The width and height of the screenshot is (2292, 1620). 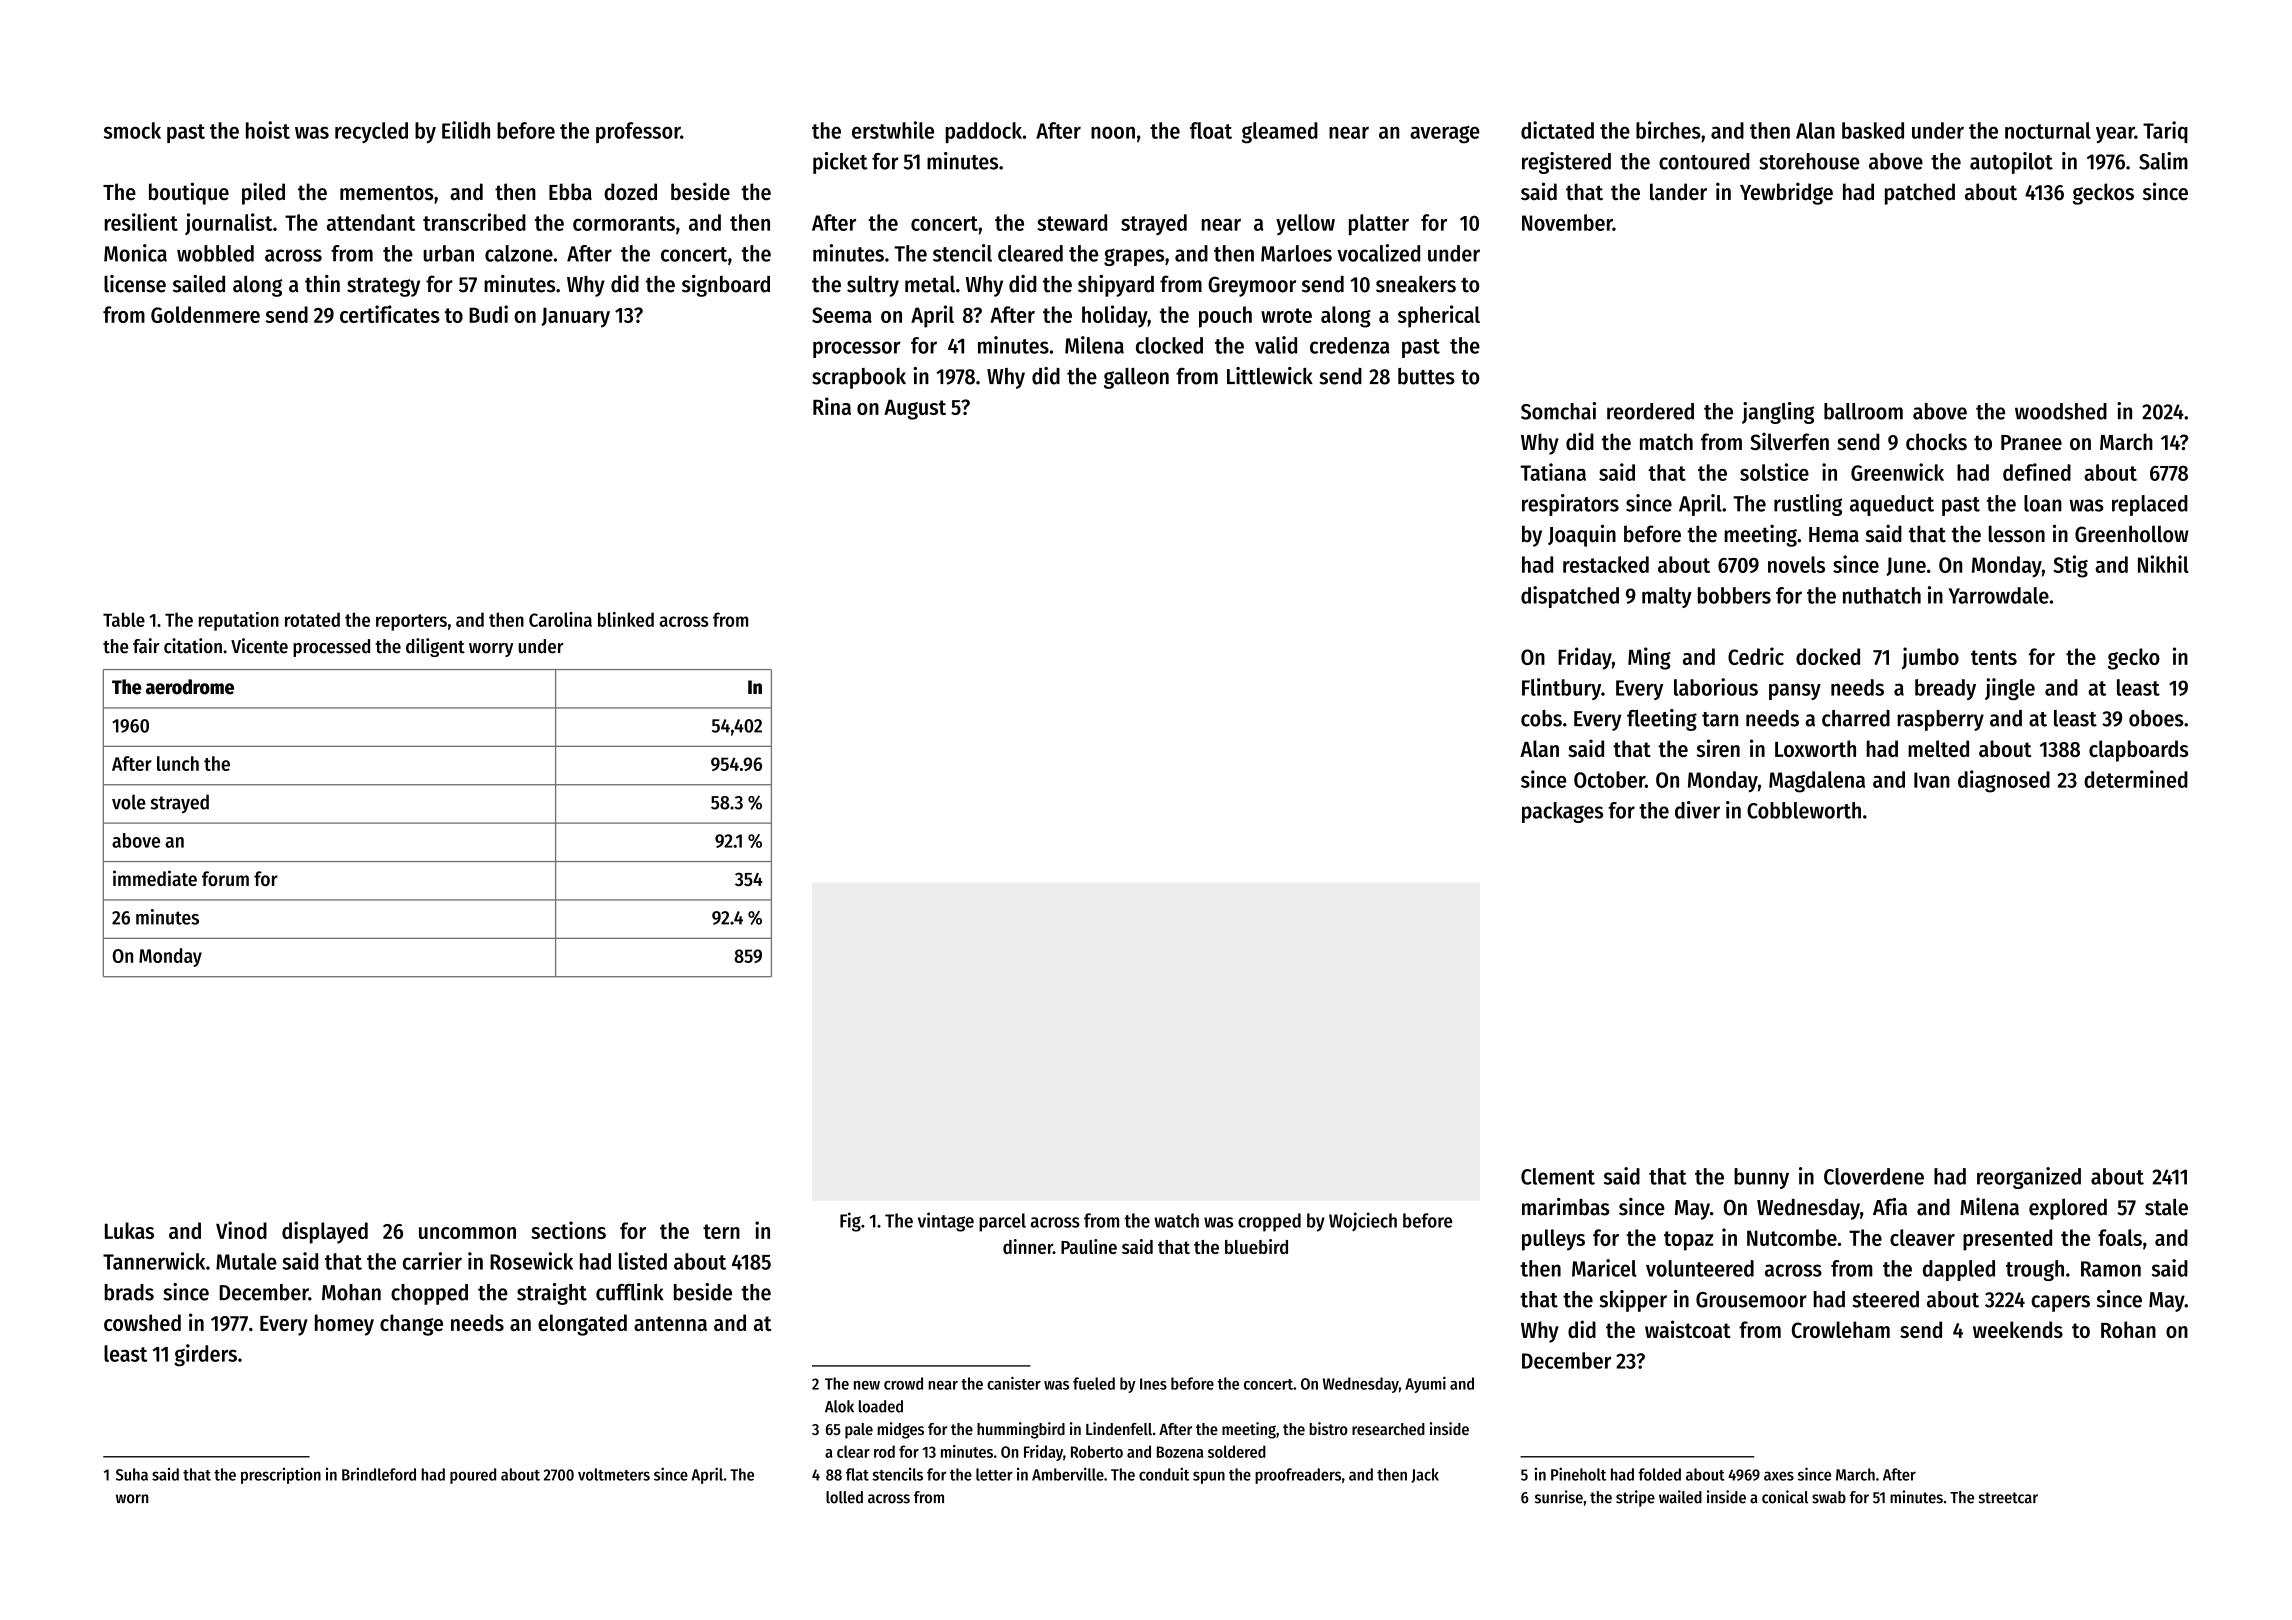 I want to click on Ivan, so click(x=1932, y=780).
